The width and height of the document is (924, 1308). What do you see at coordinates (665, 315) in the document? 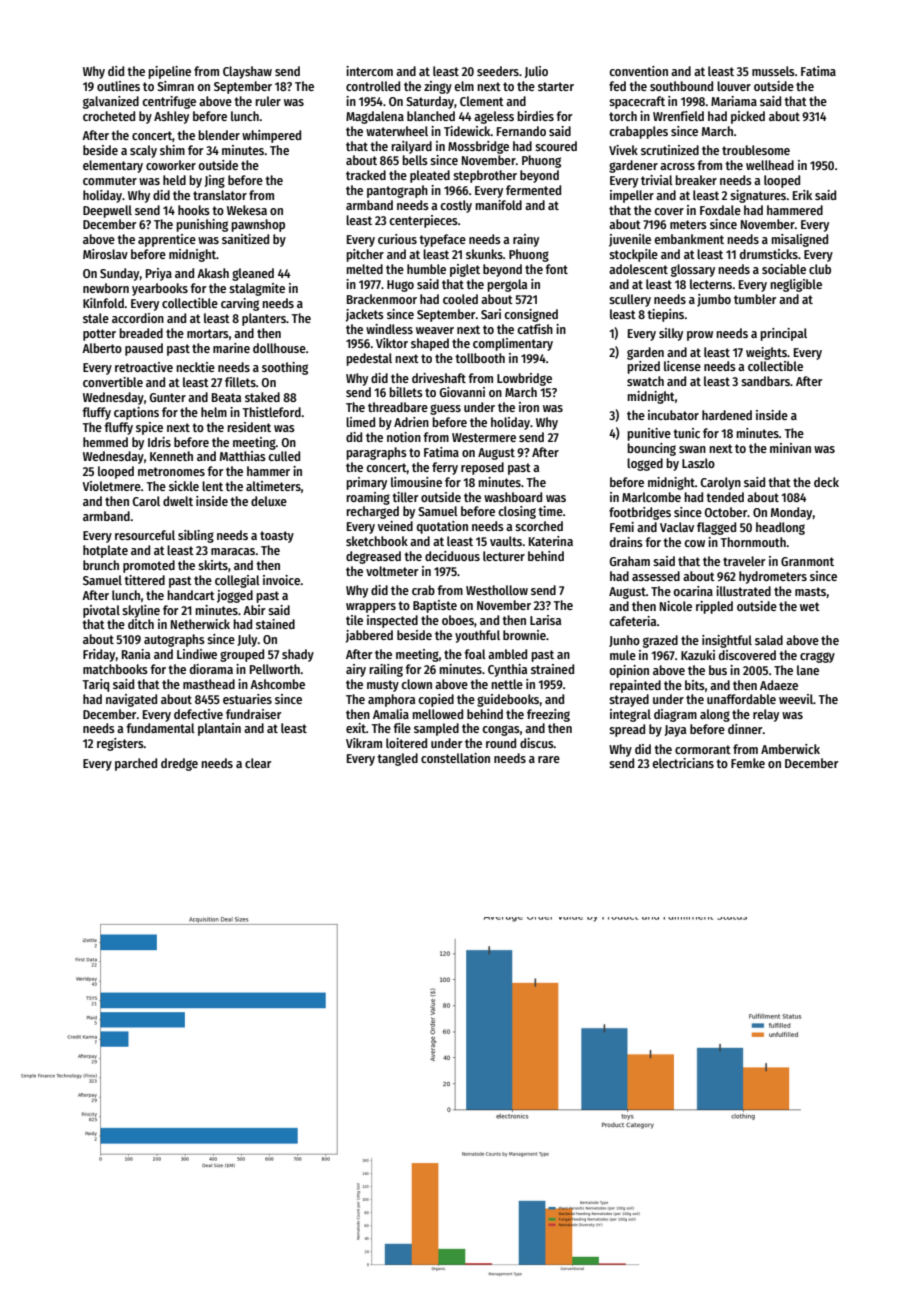
I see `tiepins` at bounding box center [665, 315].
